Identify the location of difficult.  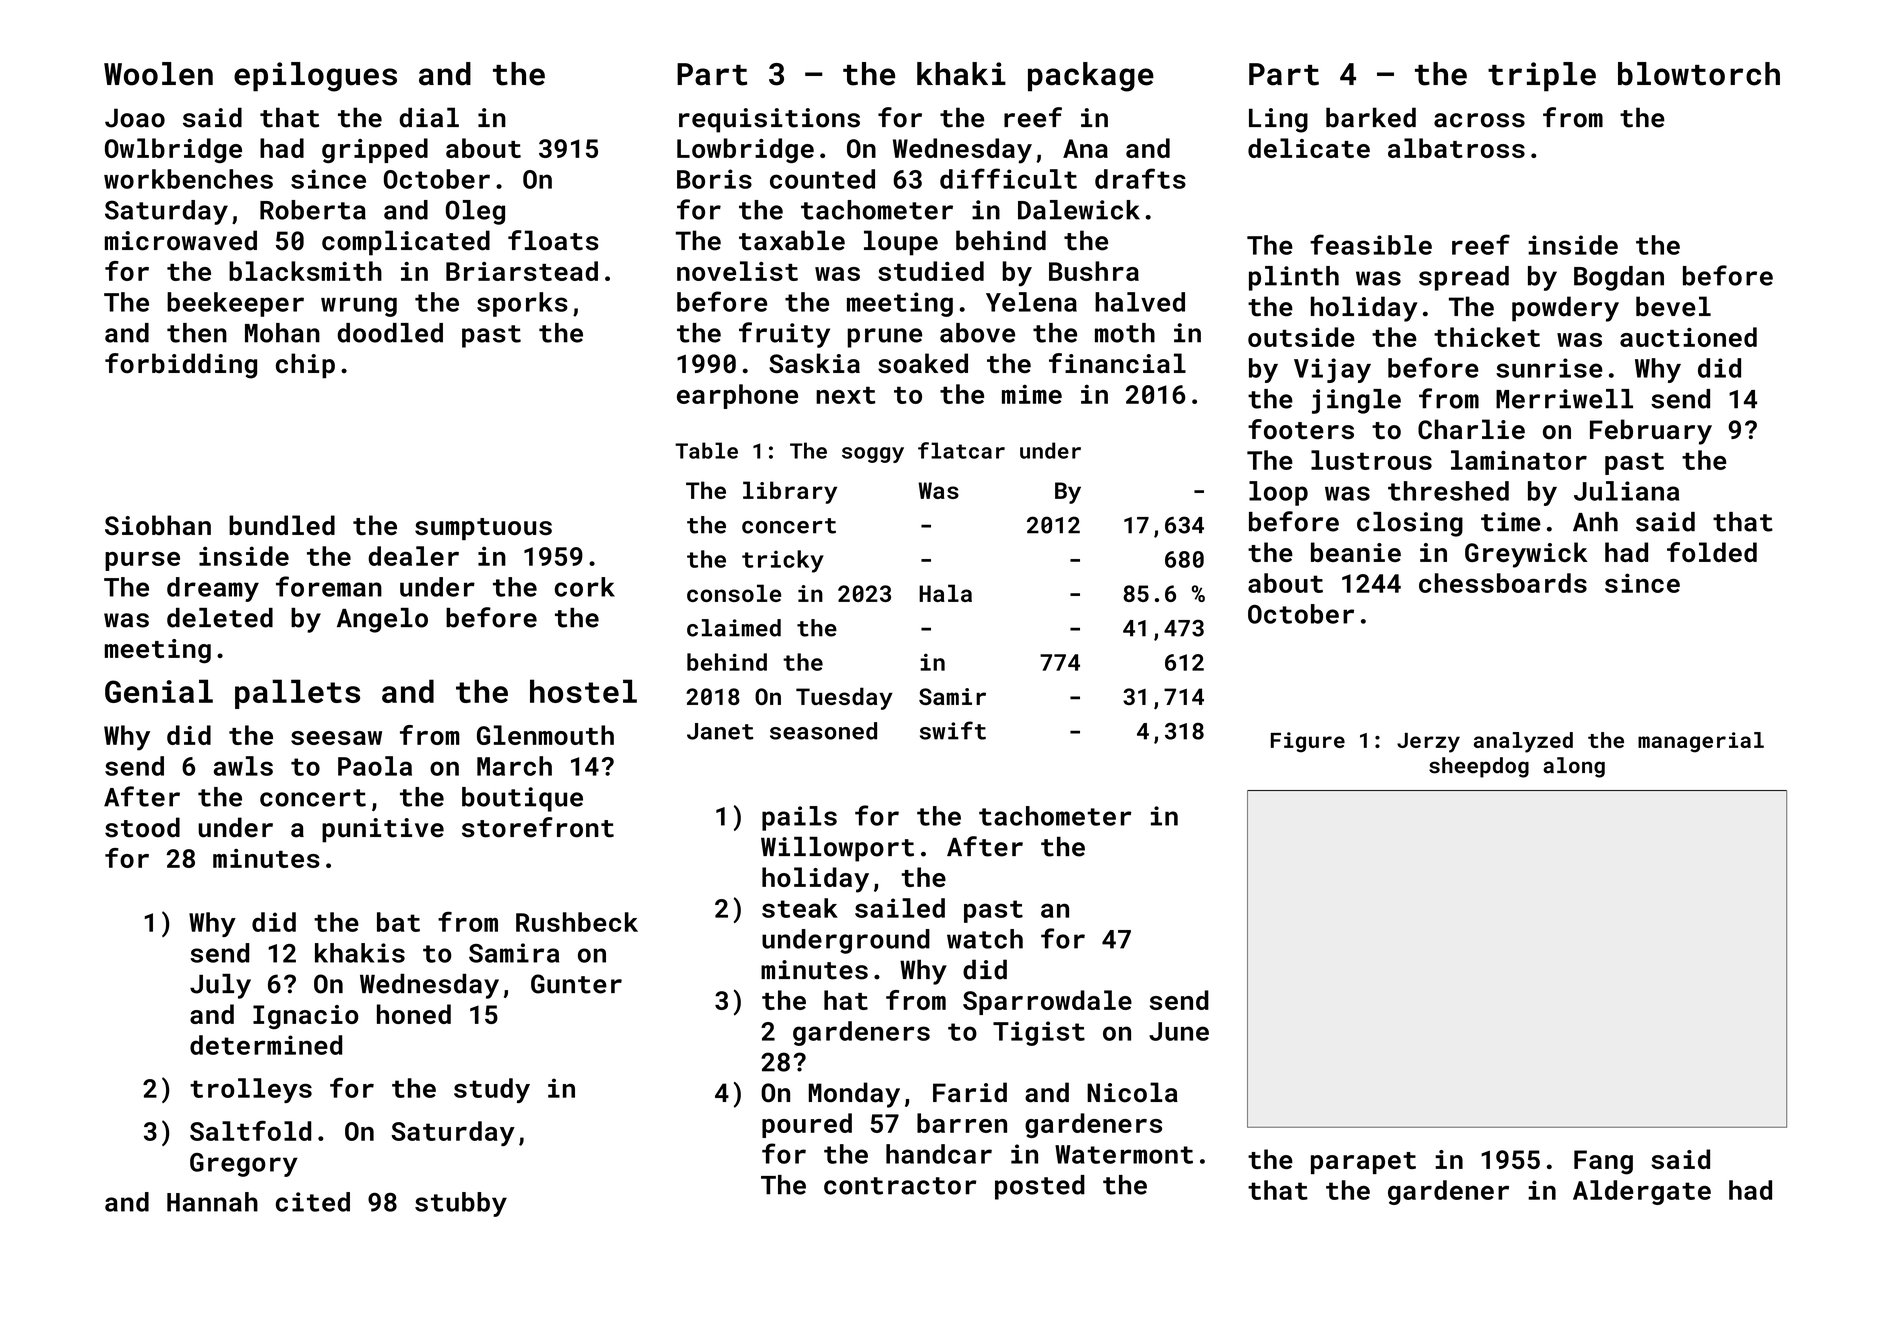
(1008, 178).
